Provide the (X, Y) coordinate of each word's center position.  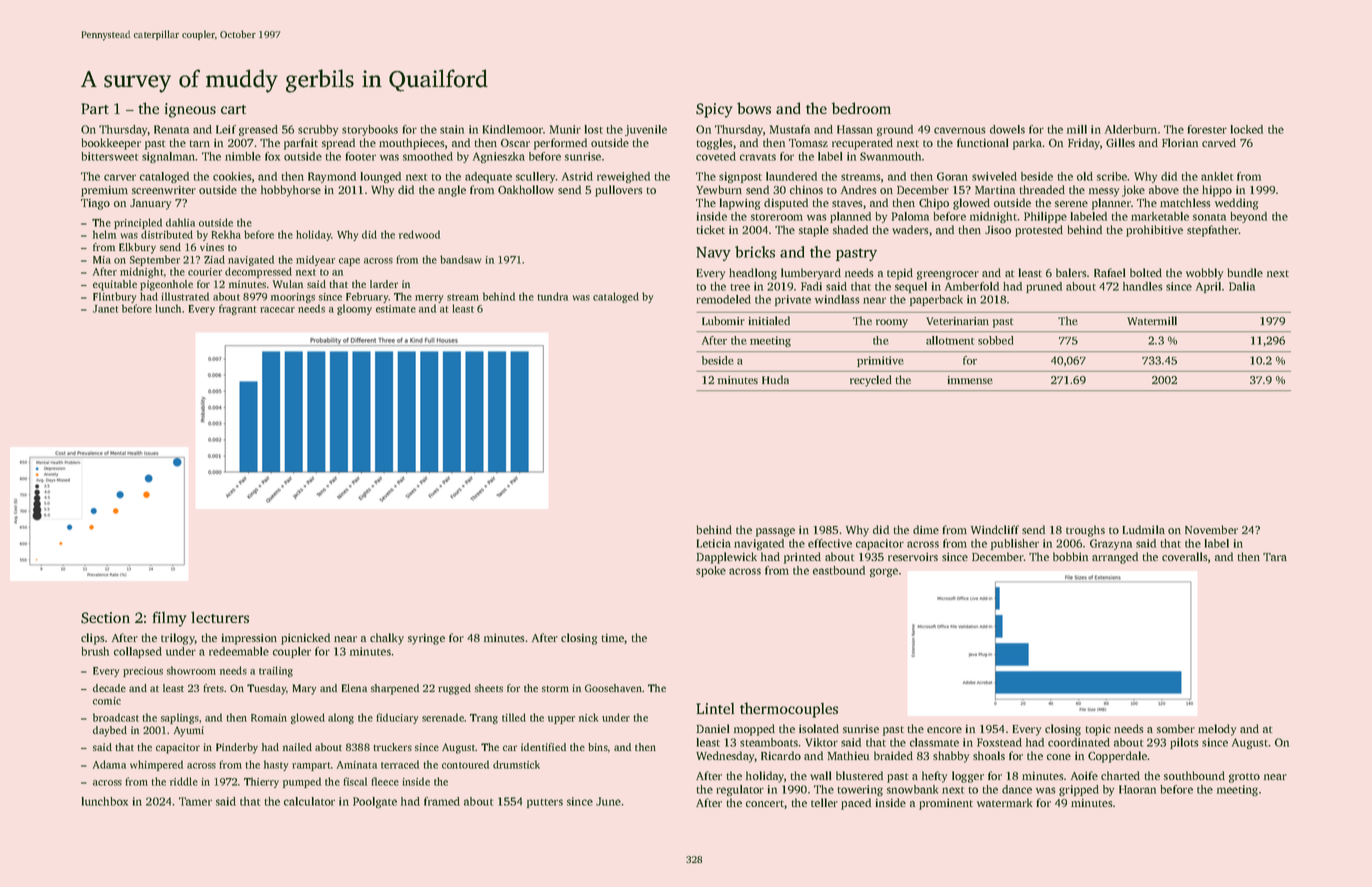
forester (1207, 129)
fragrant (237, 309)
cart (233, 109)
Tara (1275, 557)
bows (754, 108)
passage (775, 532)
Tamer (195, 801)
